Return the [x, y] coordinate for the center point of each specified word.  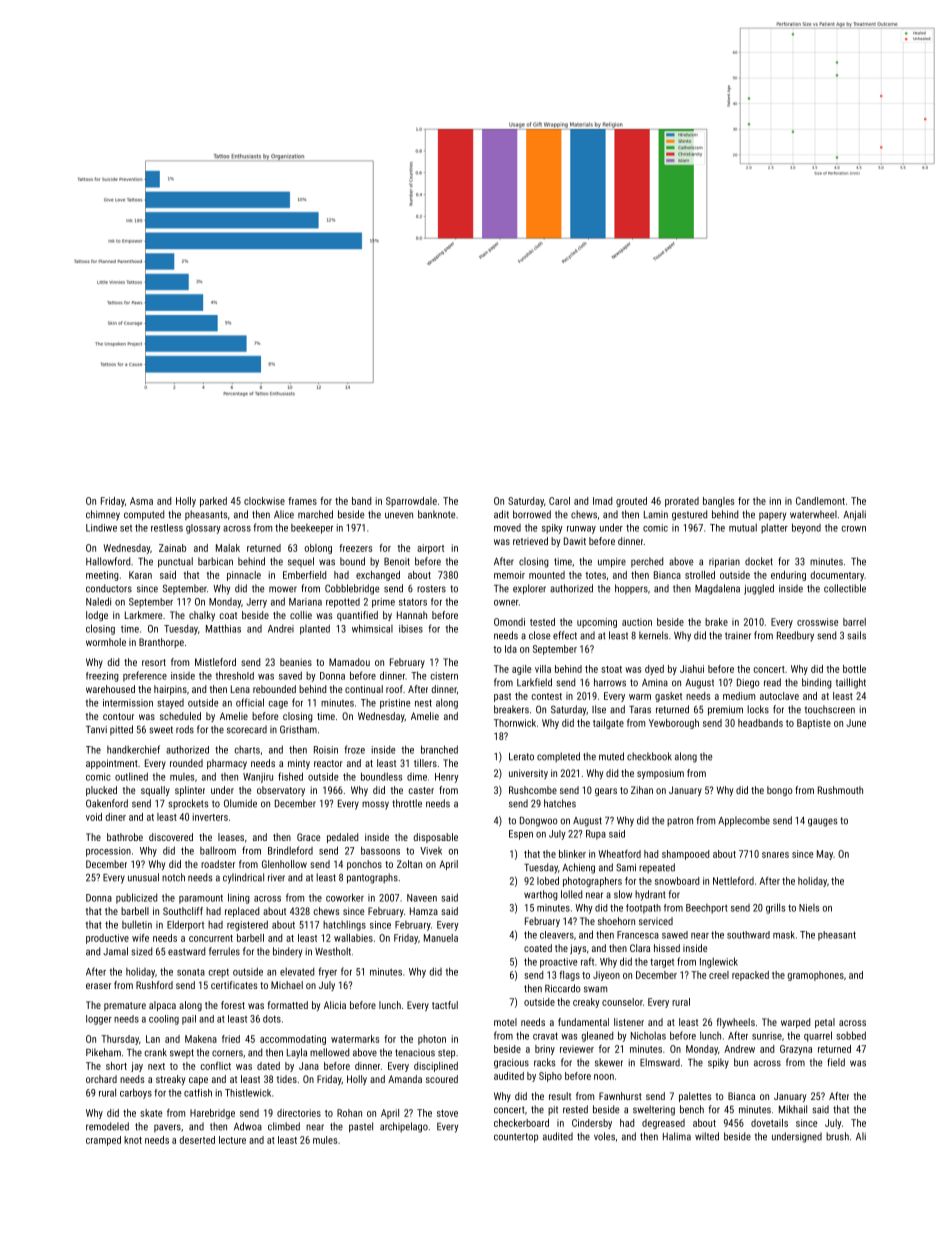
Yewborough [674, 724]
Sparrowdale [411, 502]
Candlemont [820, 501]
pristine [395, 704]
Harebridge [212, 1114]
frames [302, 501]
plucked [101, 791]
